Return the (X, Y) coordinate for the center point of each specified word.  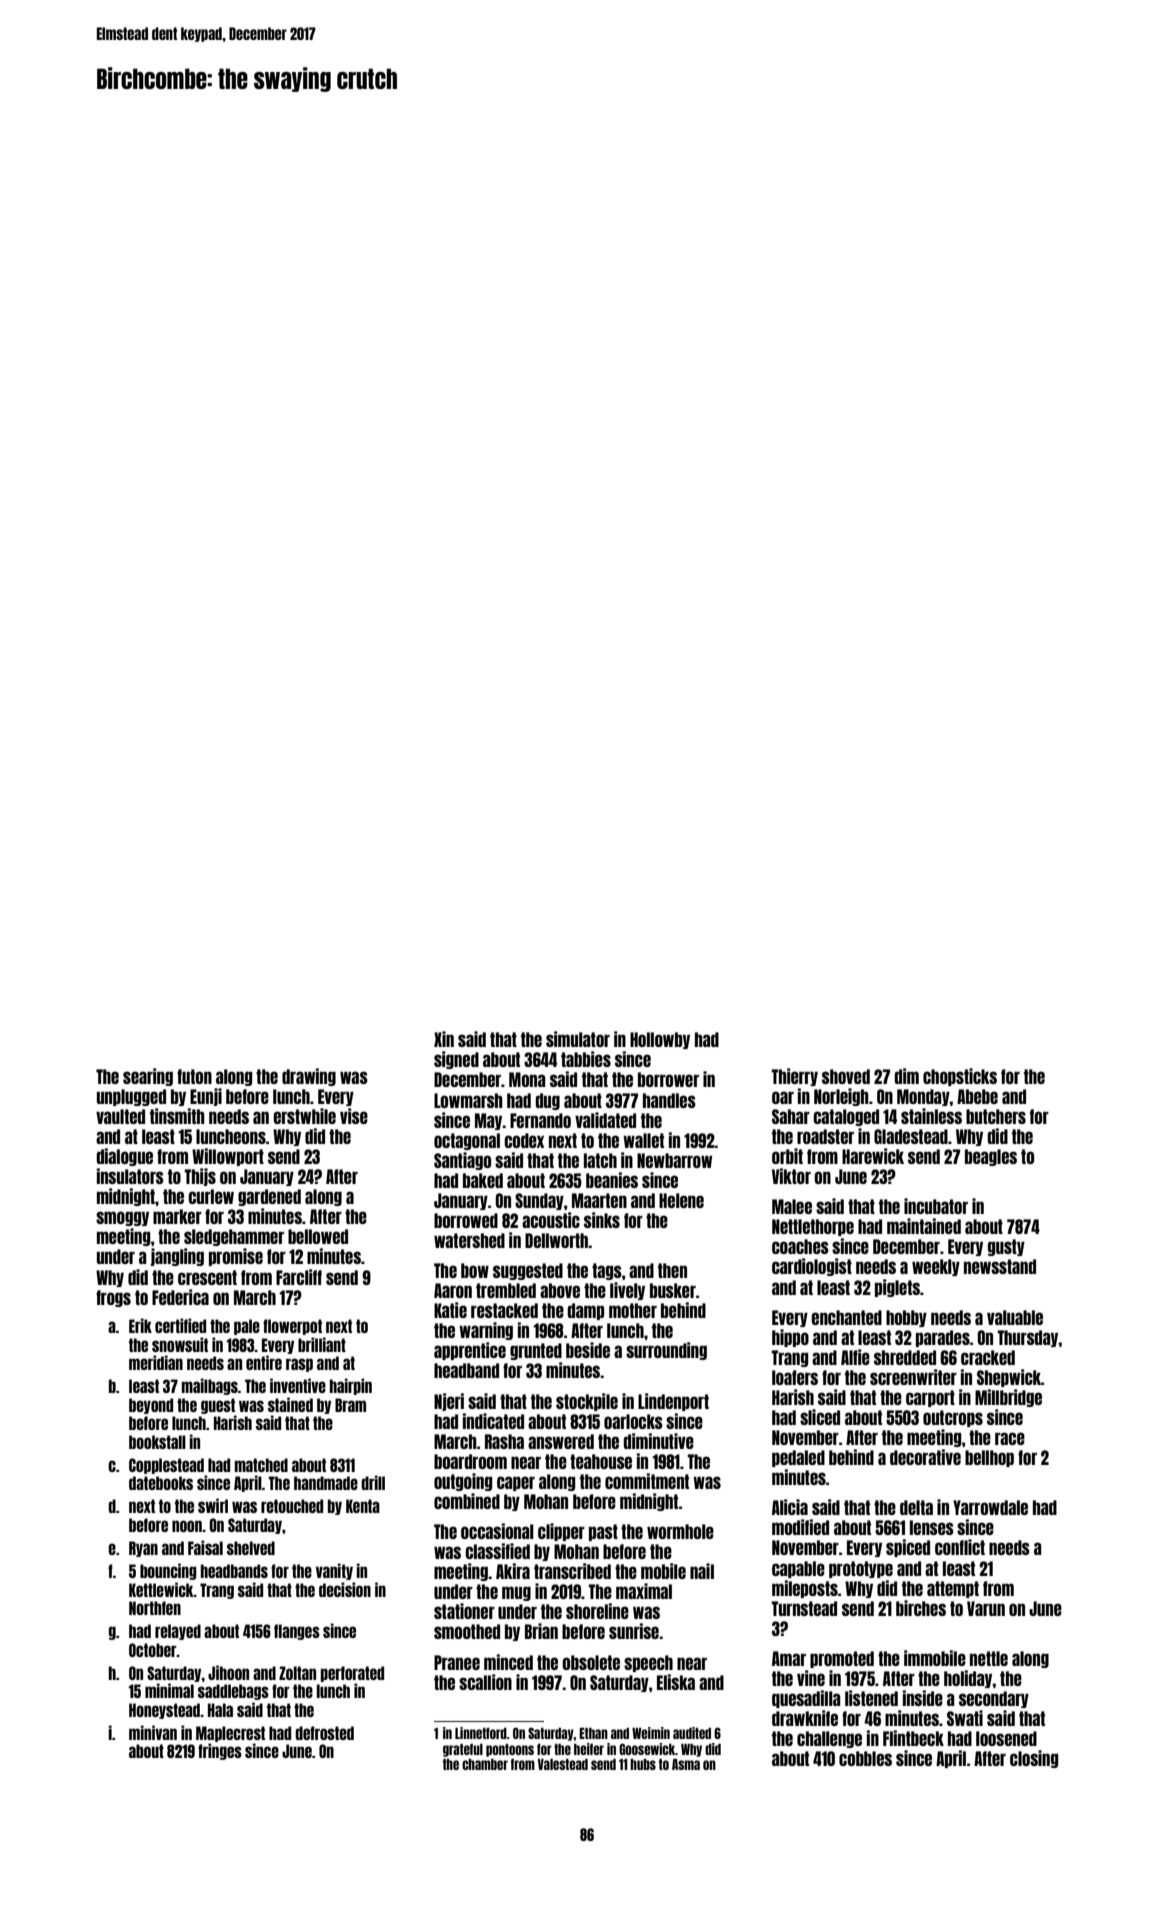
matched (261, 1465)
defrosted (324, 1733)
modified (800, 1527)
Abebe (977, 1096)
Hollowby (660, 1040)
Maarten (599, 1200)
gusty (1006, 1247)
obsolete (591, 1662)
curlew (211, 1196)
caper (516, 1483)
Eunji (206, 1097)
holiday (968, 1679)
